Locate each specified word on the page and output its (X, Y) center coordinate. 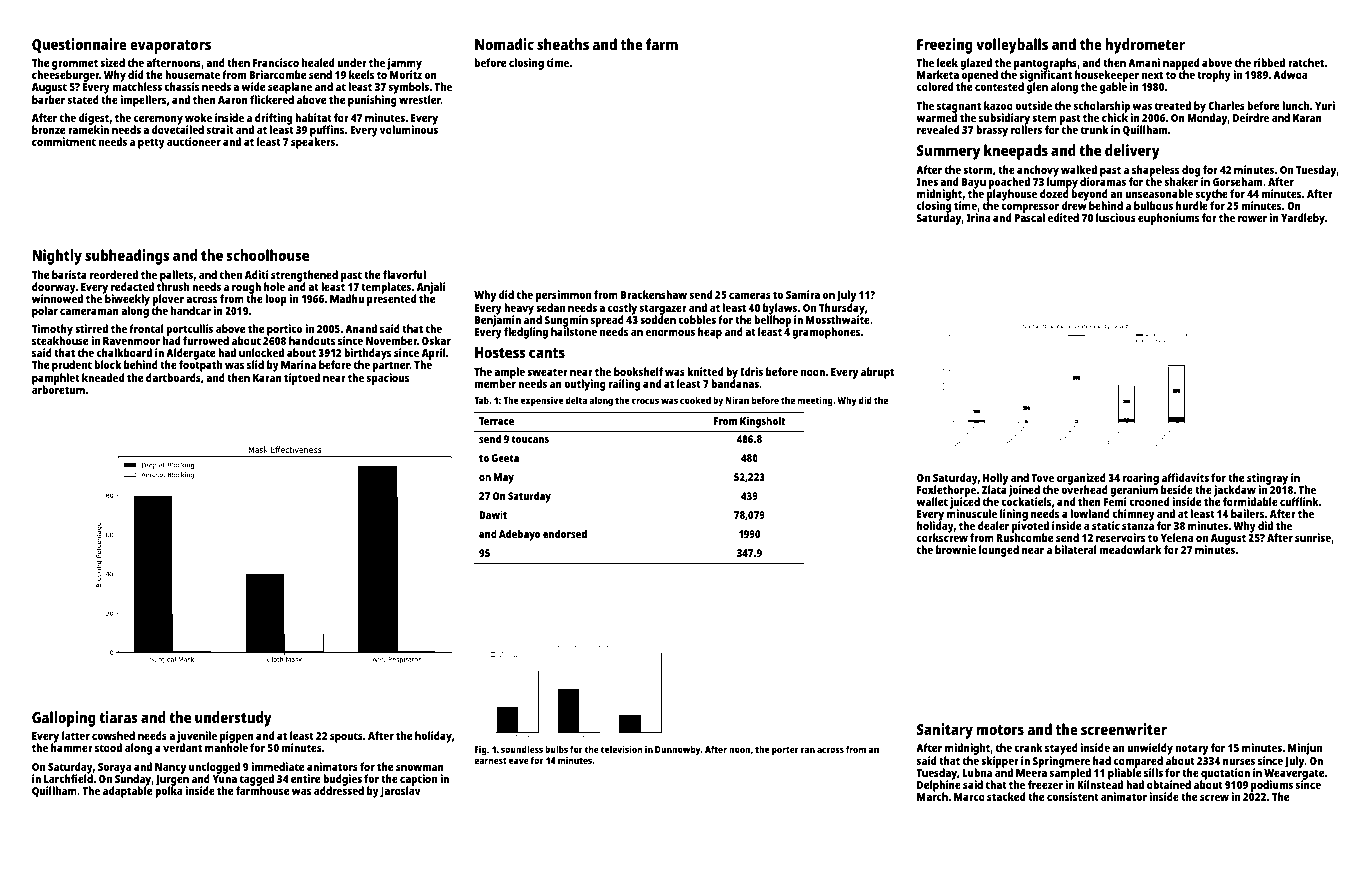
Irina (978, 217)
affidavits (1185, 477)
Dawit (493, 514)
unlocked (261, 352)
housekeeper (1107, 76)
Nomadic (504, 44)
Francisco (276, 62)
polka (168, 792)
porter (785, 751)
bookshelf (638, 371)
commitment (64, 141)
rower (1252, 218)
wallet (932, 501)
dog (1191, 171)
